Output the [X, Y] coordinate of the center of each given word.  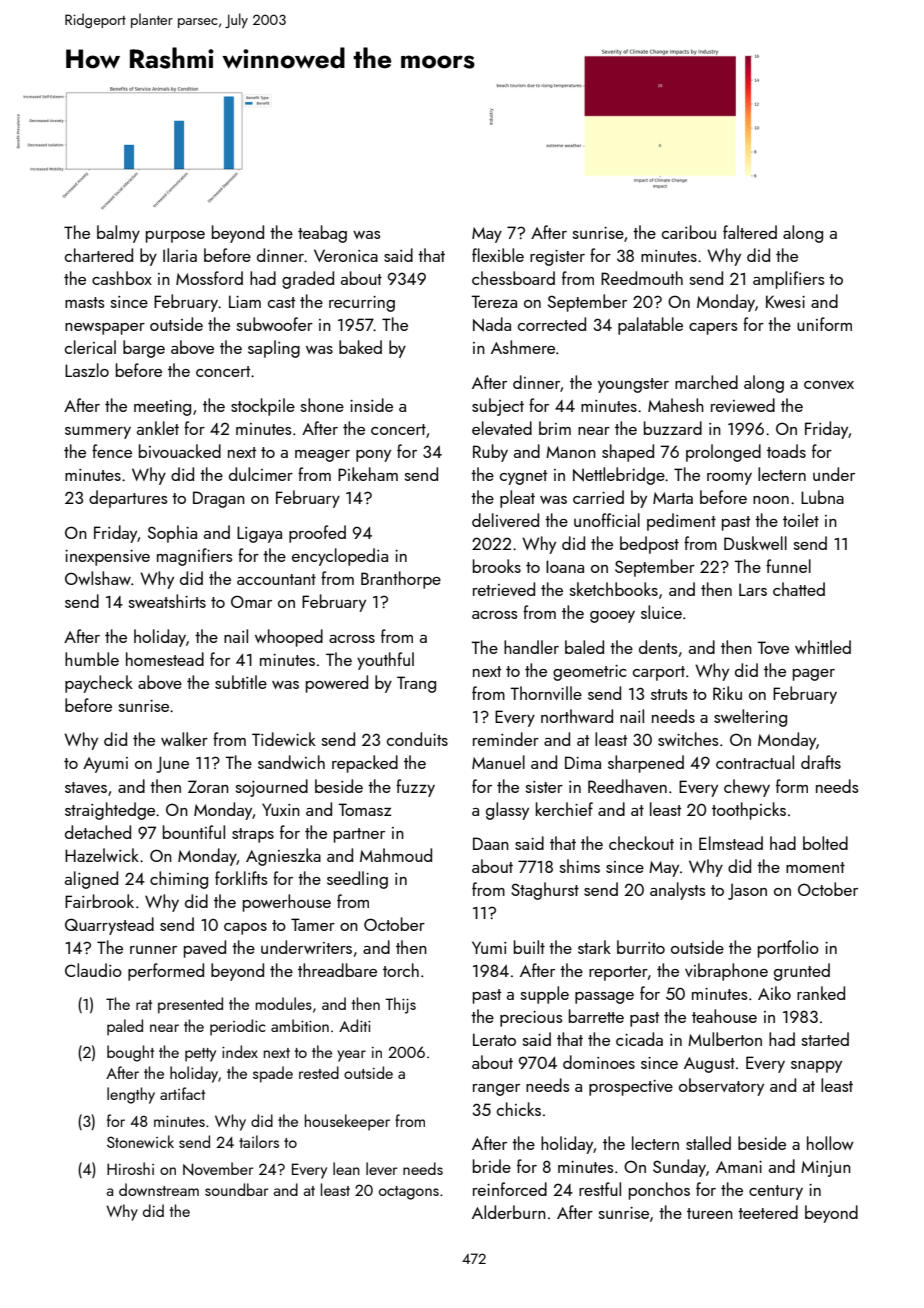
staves [86, 787]
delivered [505, 520]
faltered [750, 232]
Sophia [172, 534]
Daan [491, 843]
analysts [678, 891]
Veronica [346, 255]
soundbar [236, 1189]
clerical [90, 347]
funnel [788, 566]
